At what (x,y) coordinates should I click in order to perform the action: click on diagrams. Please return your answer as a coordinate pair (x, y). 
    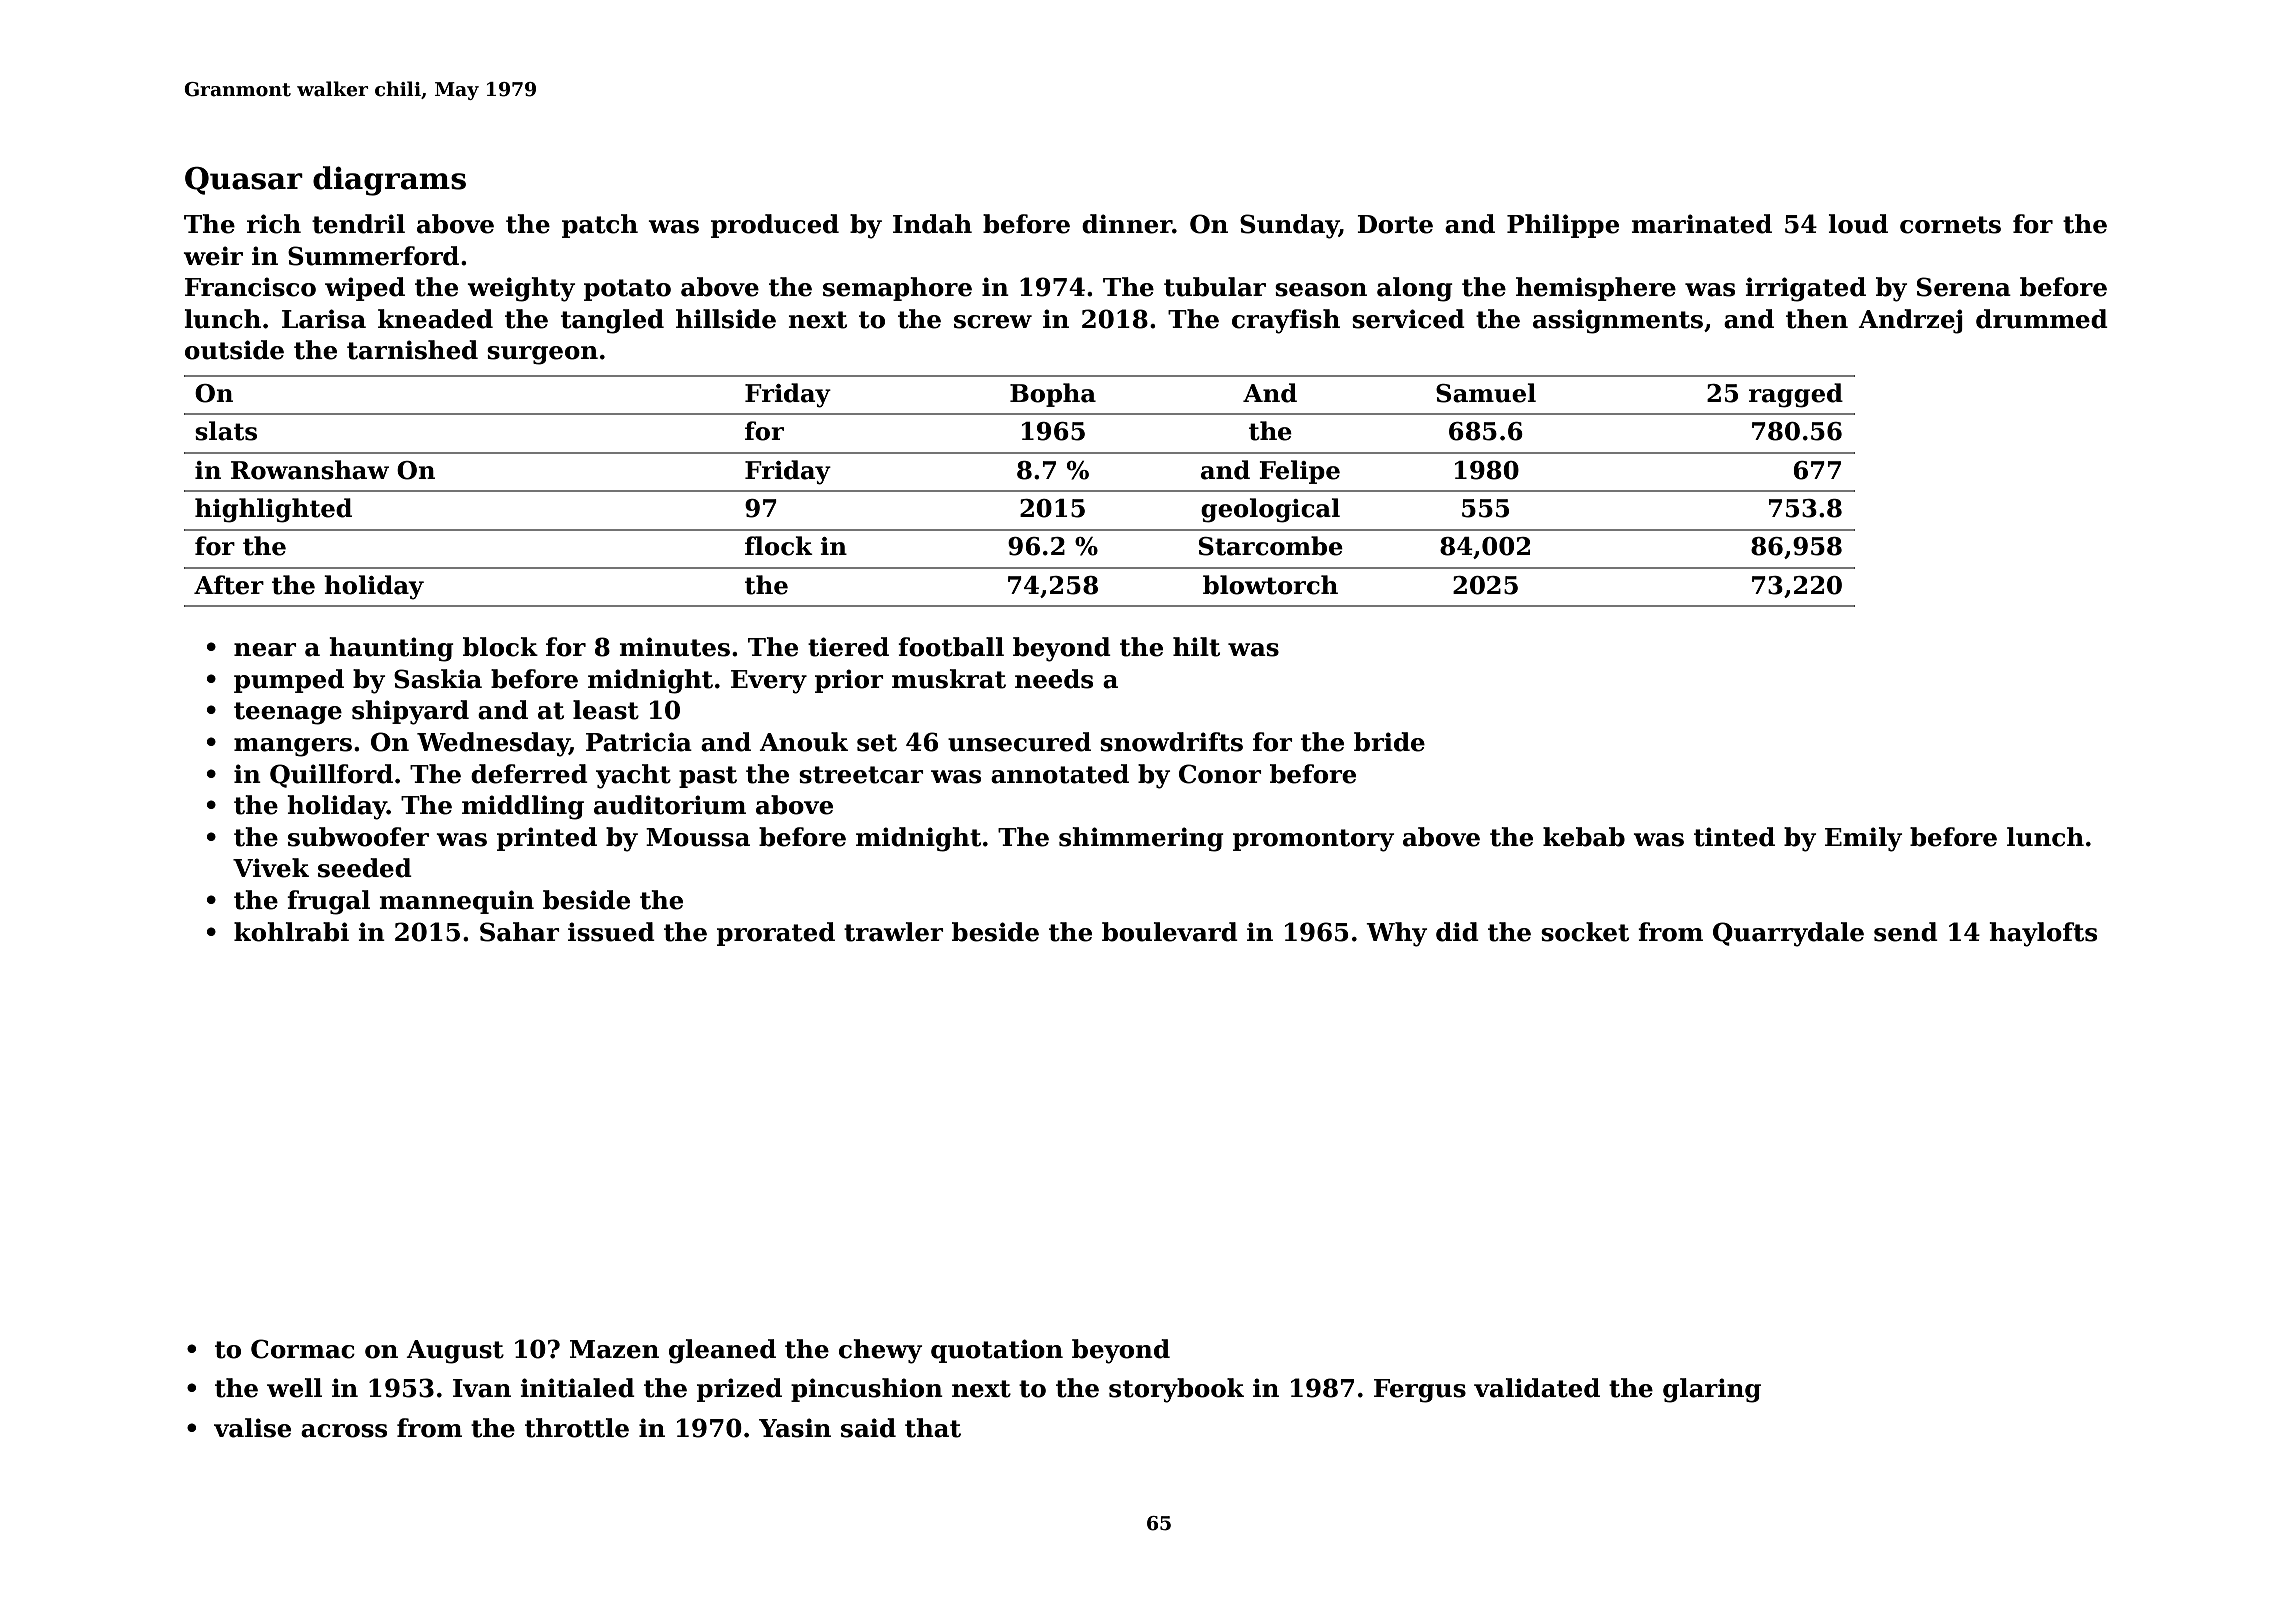
    Looking at the image, I should click on (389, 181).
